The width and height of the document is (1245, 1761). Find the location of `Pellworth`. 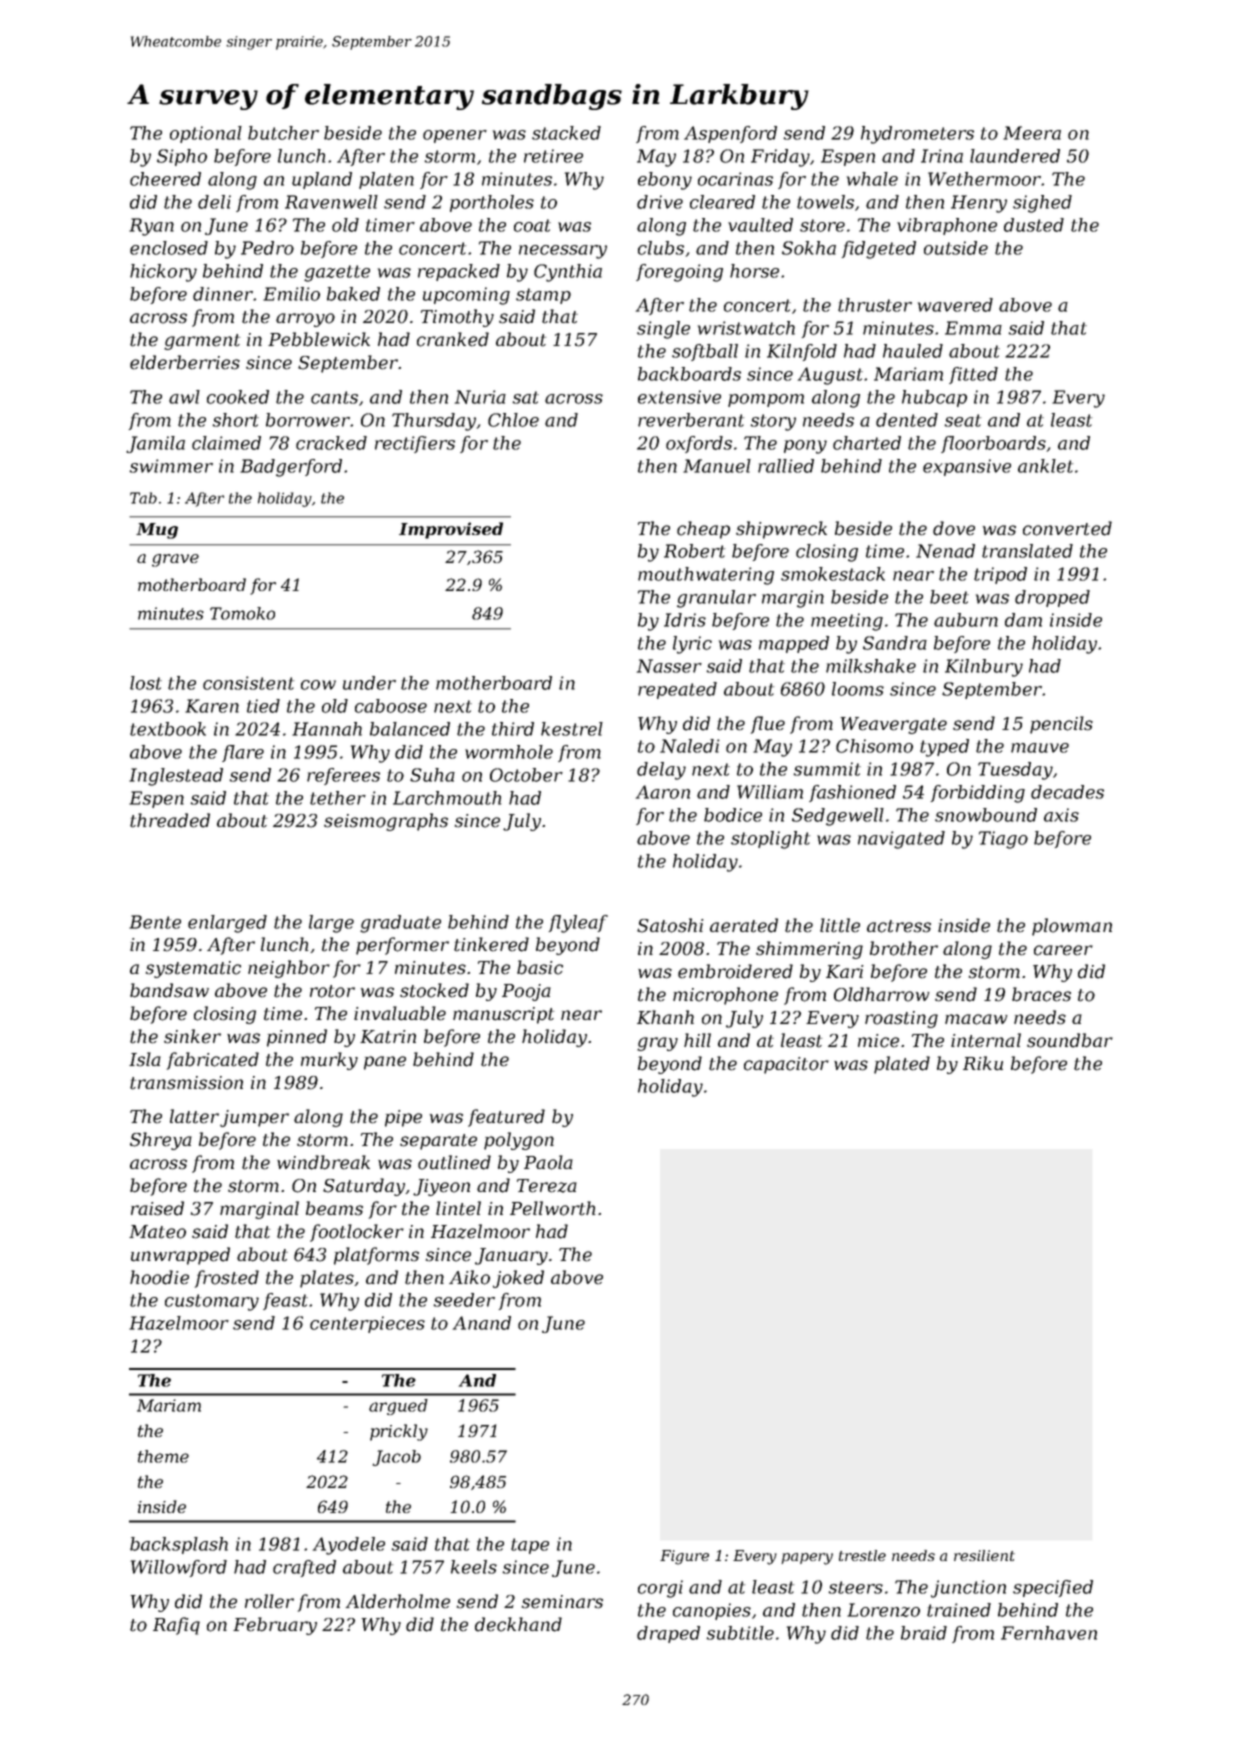

Pellworth is located at coordinates (552, 1208).
